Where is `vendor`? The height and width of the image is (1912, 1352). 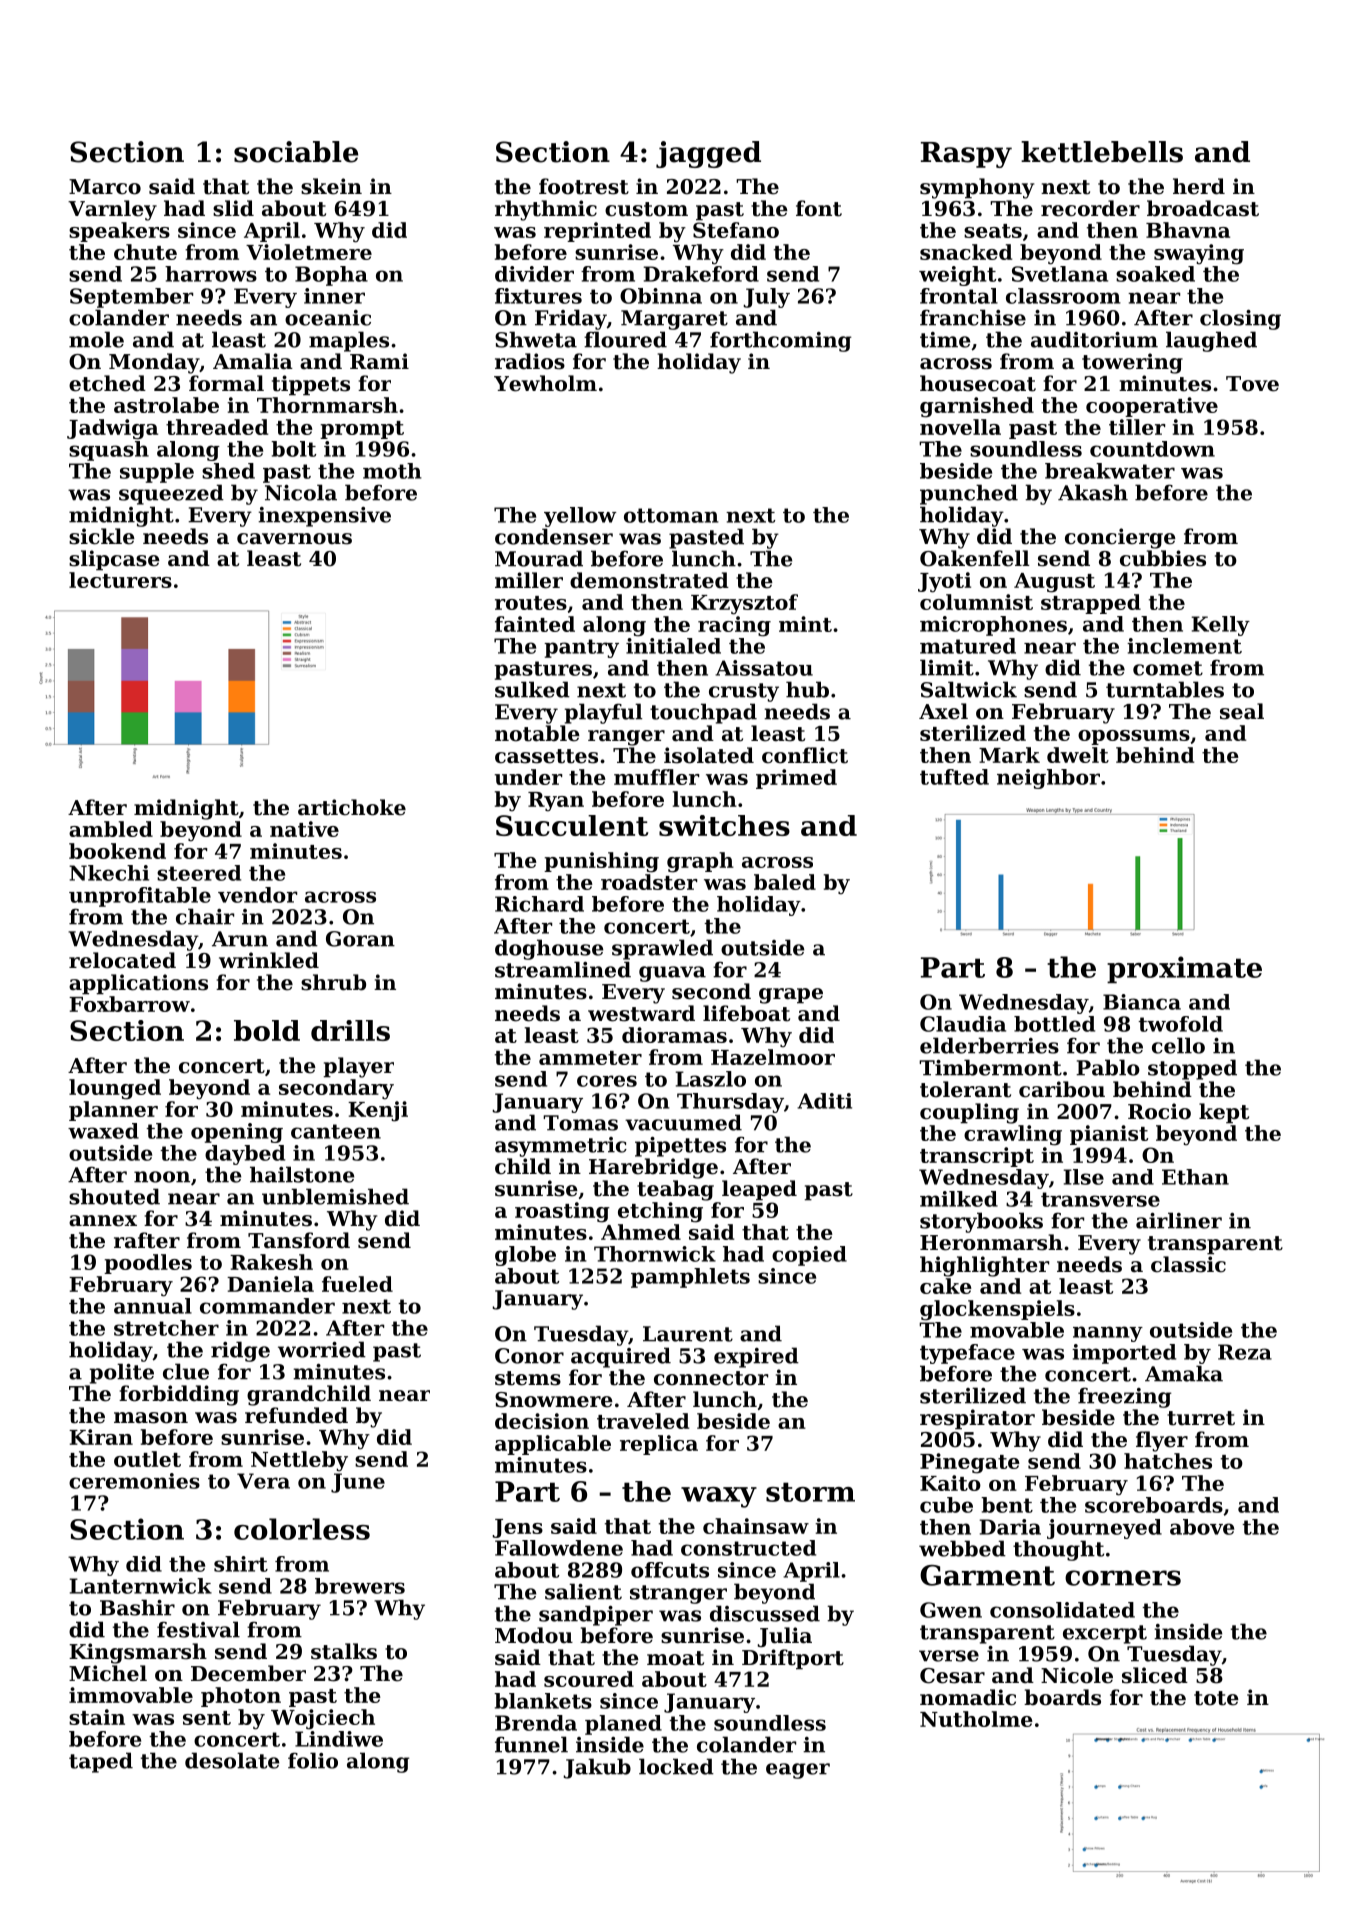 vendor is located at coordinates (257, 895).
